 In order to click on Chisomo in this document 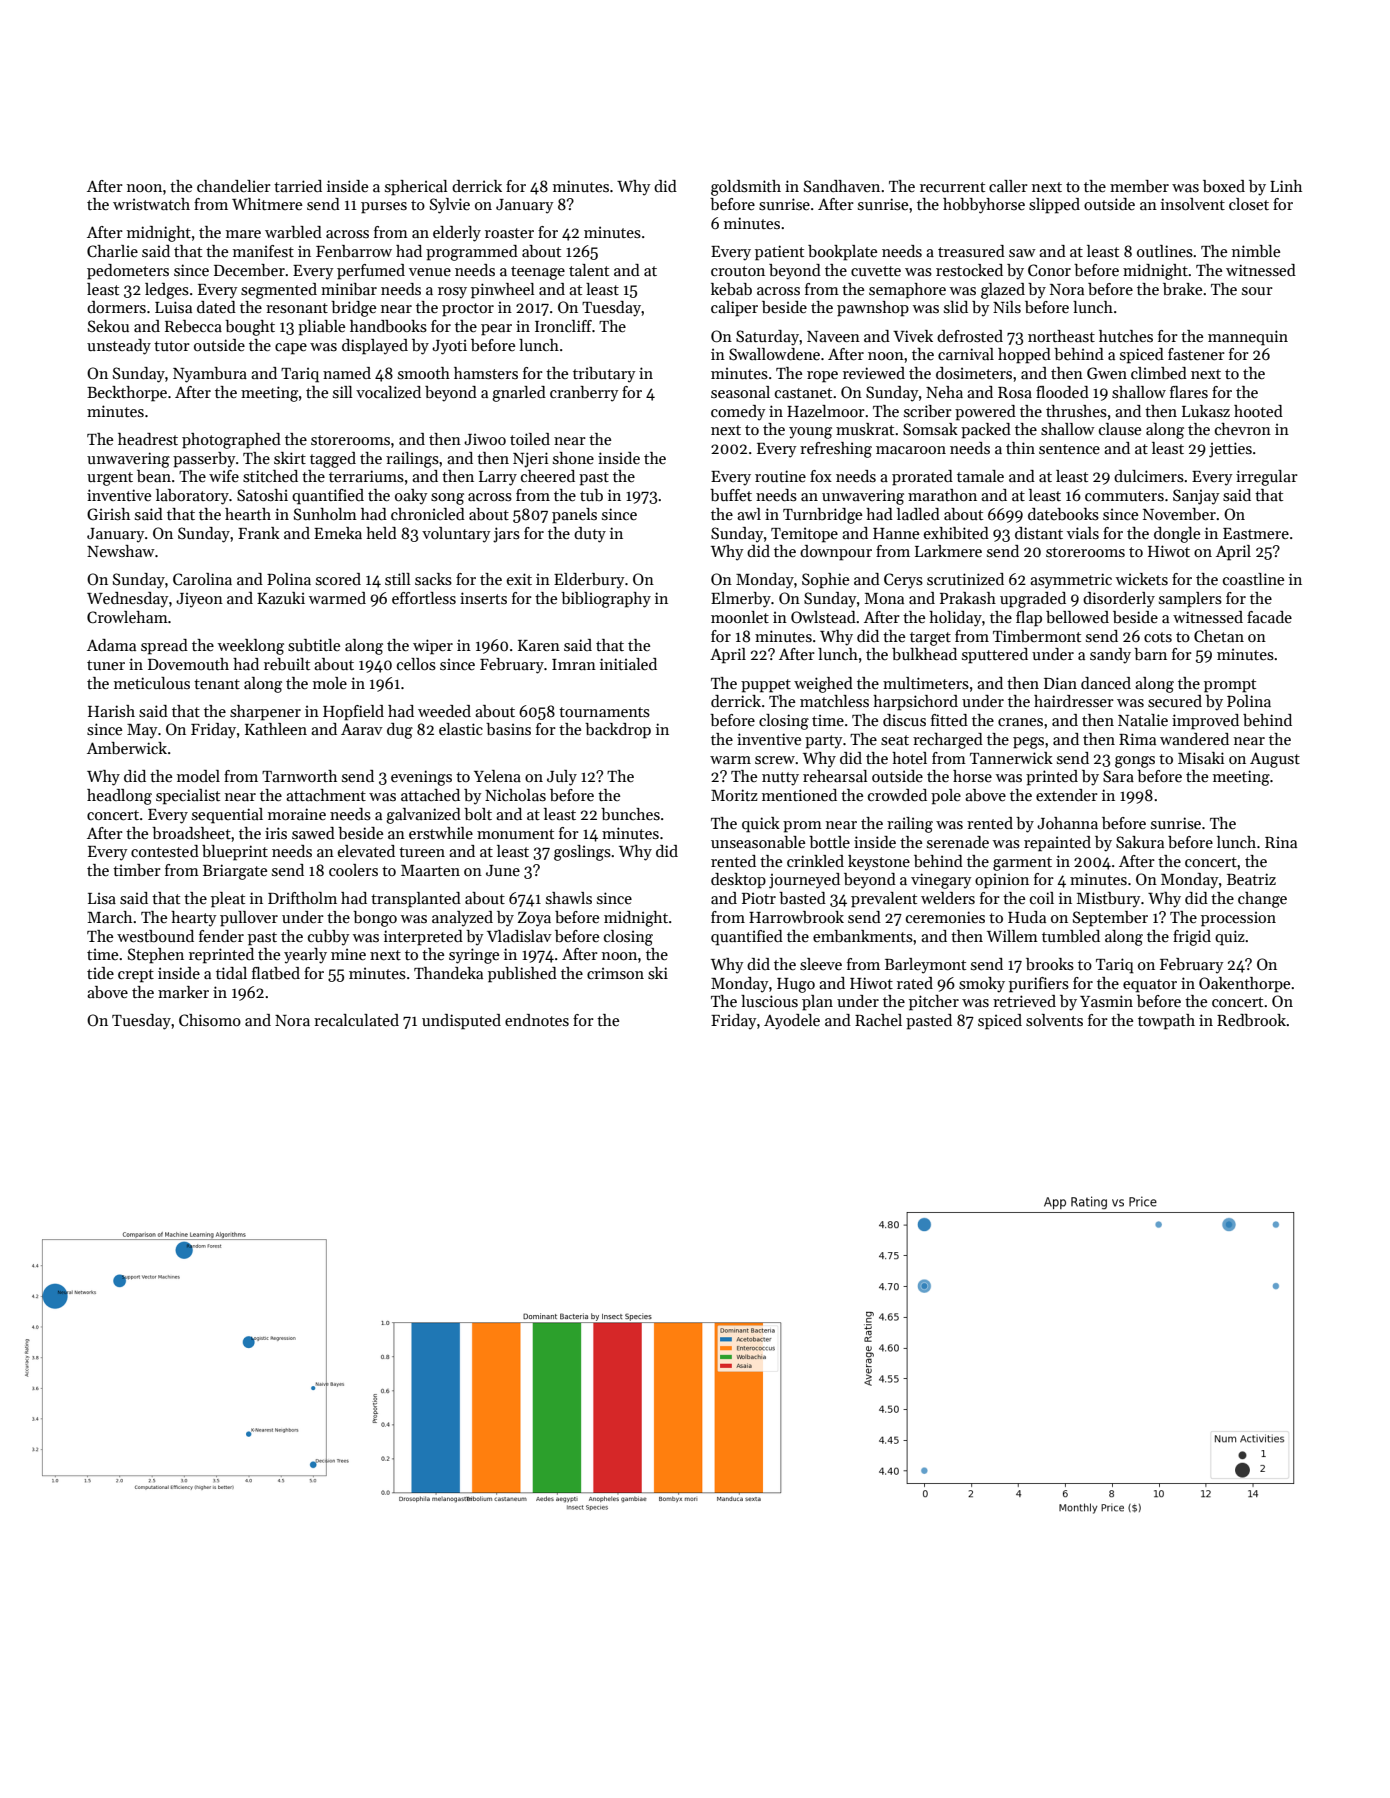, I will do `click(210, 1020)`.
